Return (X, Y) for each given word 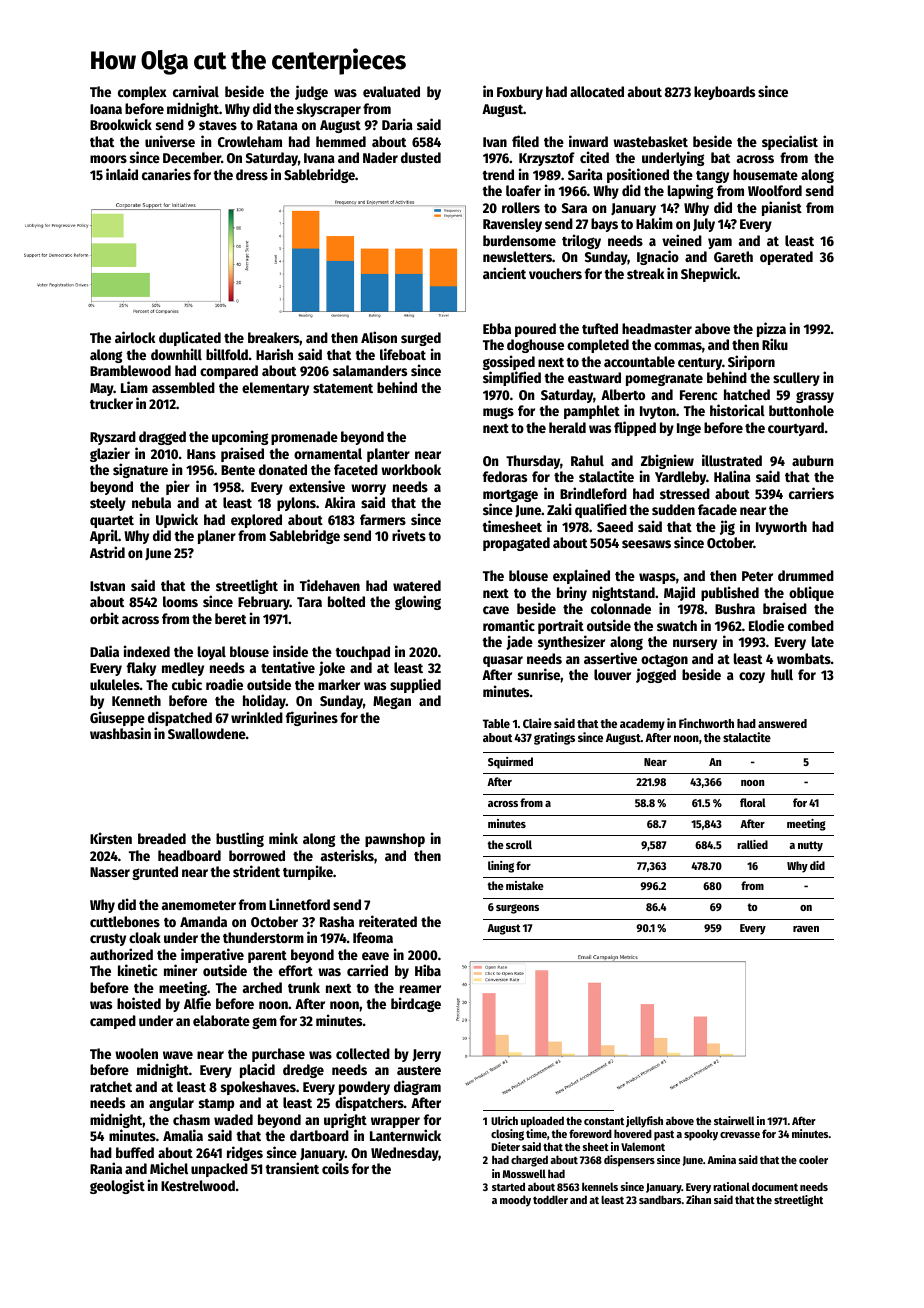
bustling (240, 839)
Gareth (733, 256)
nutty (810, 846)
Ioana (106, 109)
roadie (224, 684)
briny (572, 593)
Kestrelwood (198, 1185)
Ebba (497, 328)
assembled (183, 387)
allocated (597, 91)
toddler (550, 1199)
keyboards (724, 93)
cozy (752, 677)
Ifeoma (373, 937)
